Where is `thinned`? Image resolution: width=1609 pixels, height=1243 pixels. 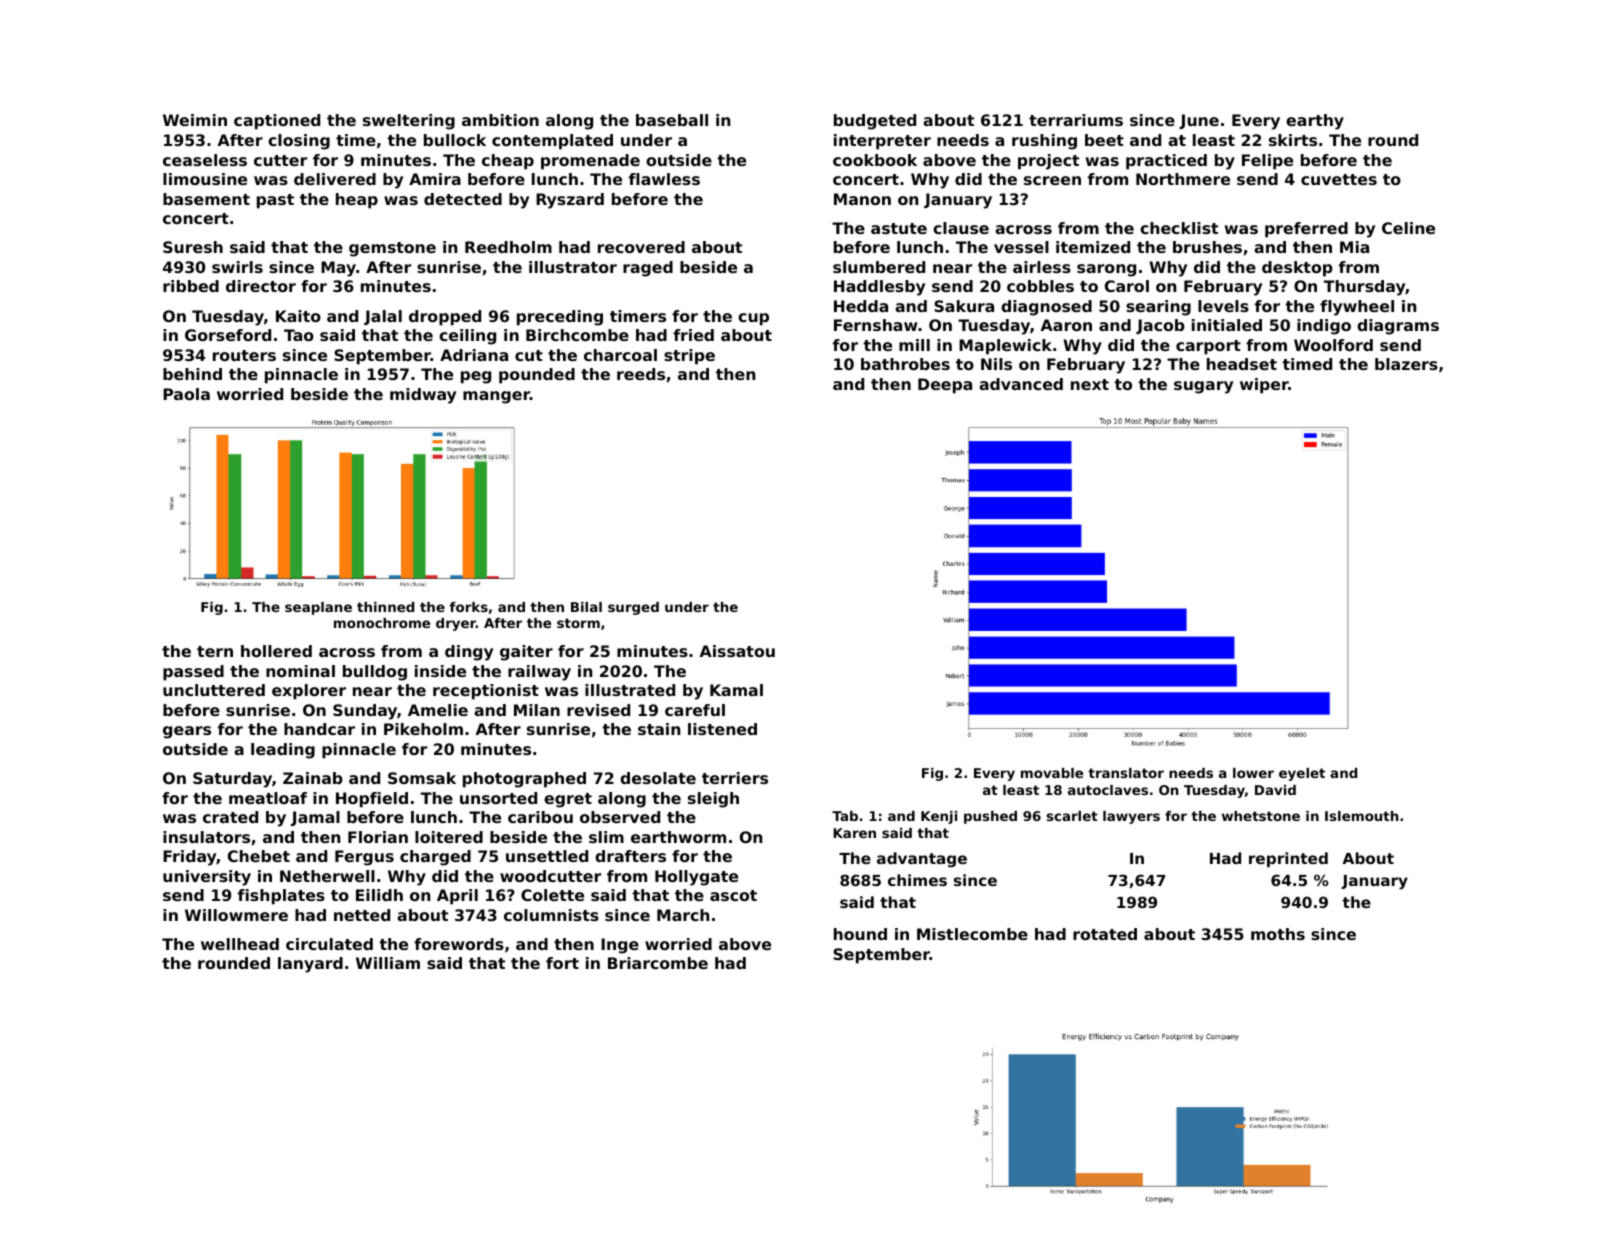
thinned is located at coordinates (385, 607).
